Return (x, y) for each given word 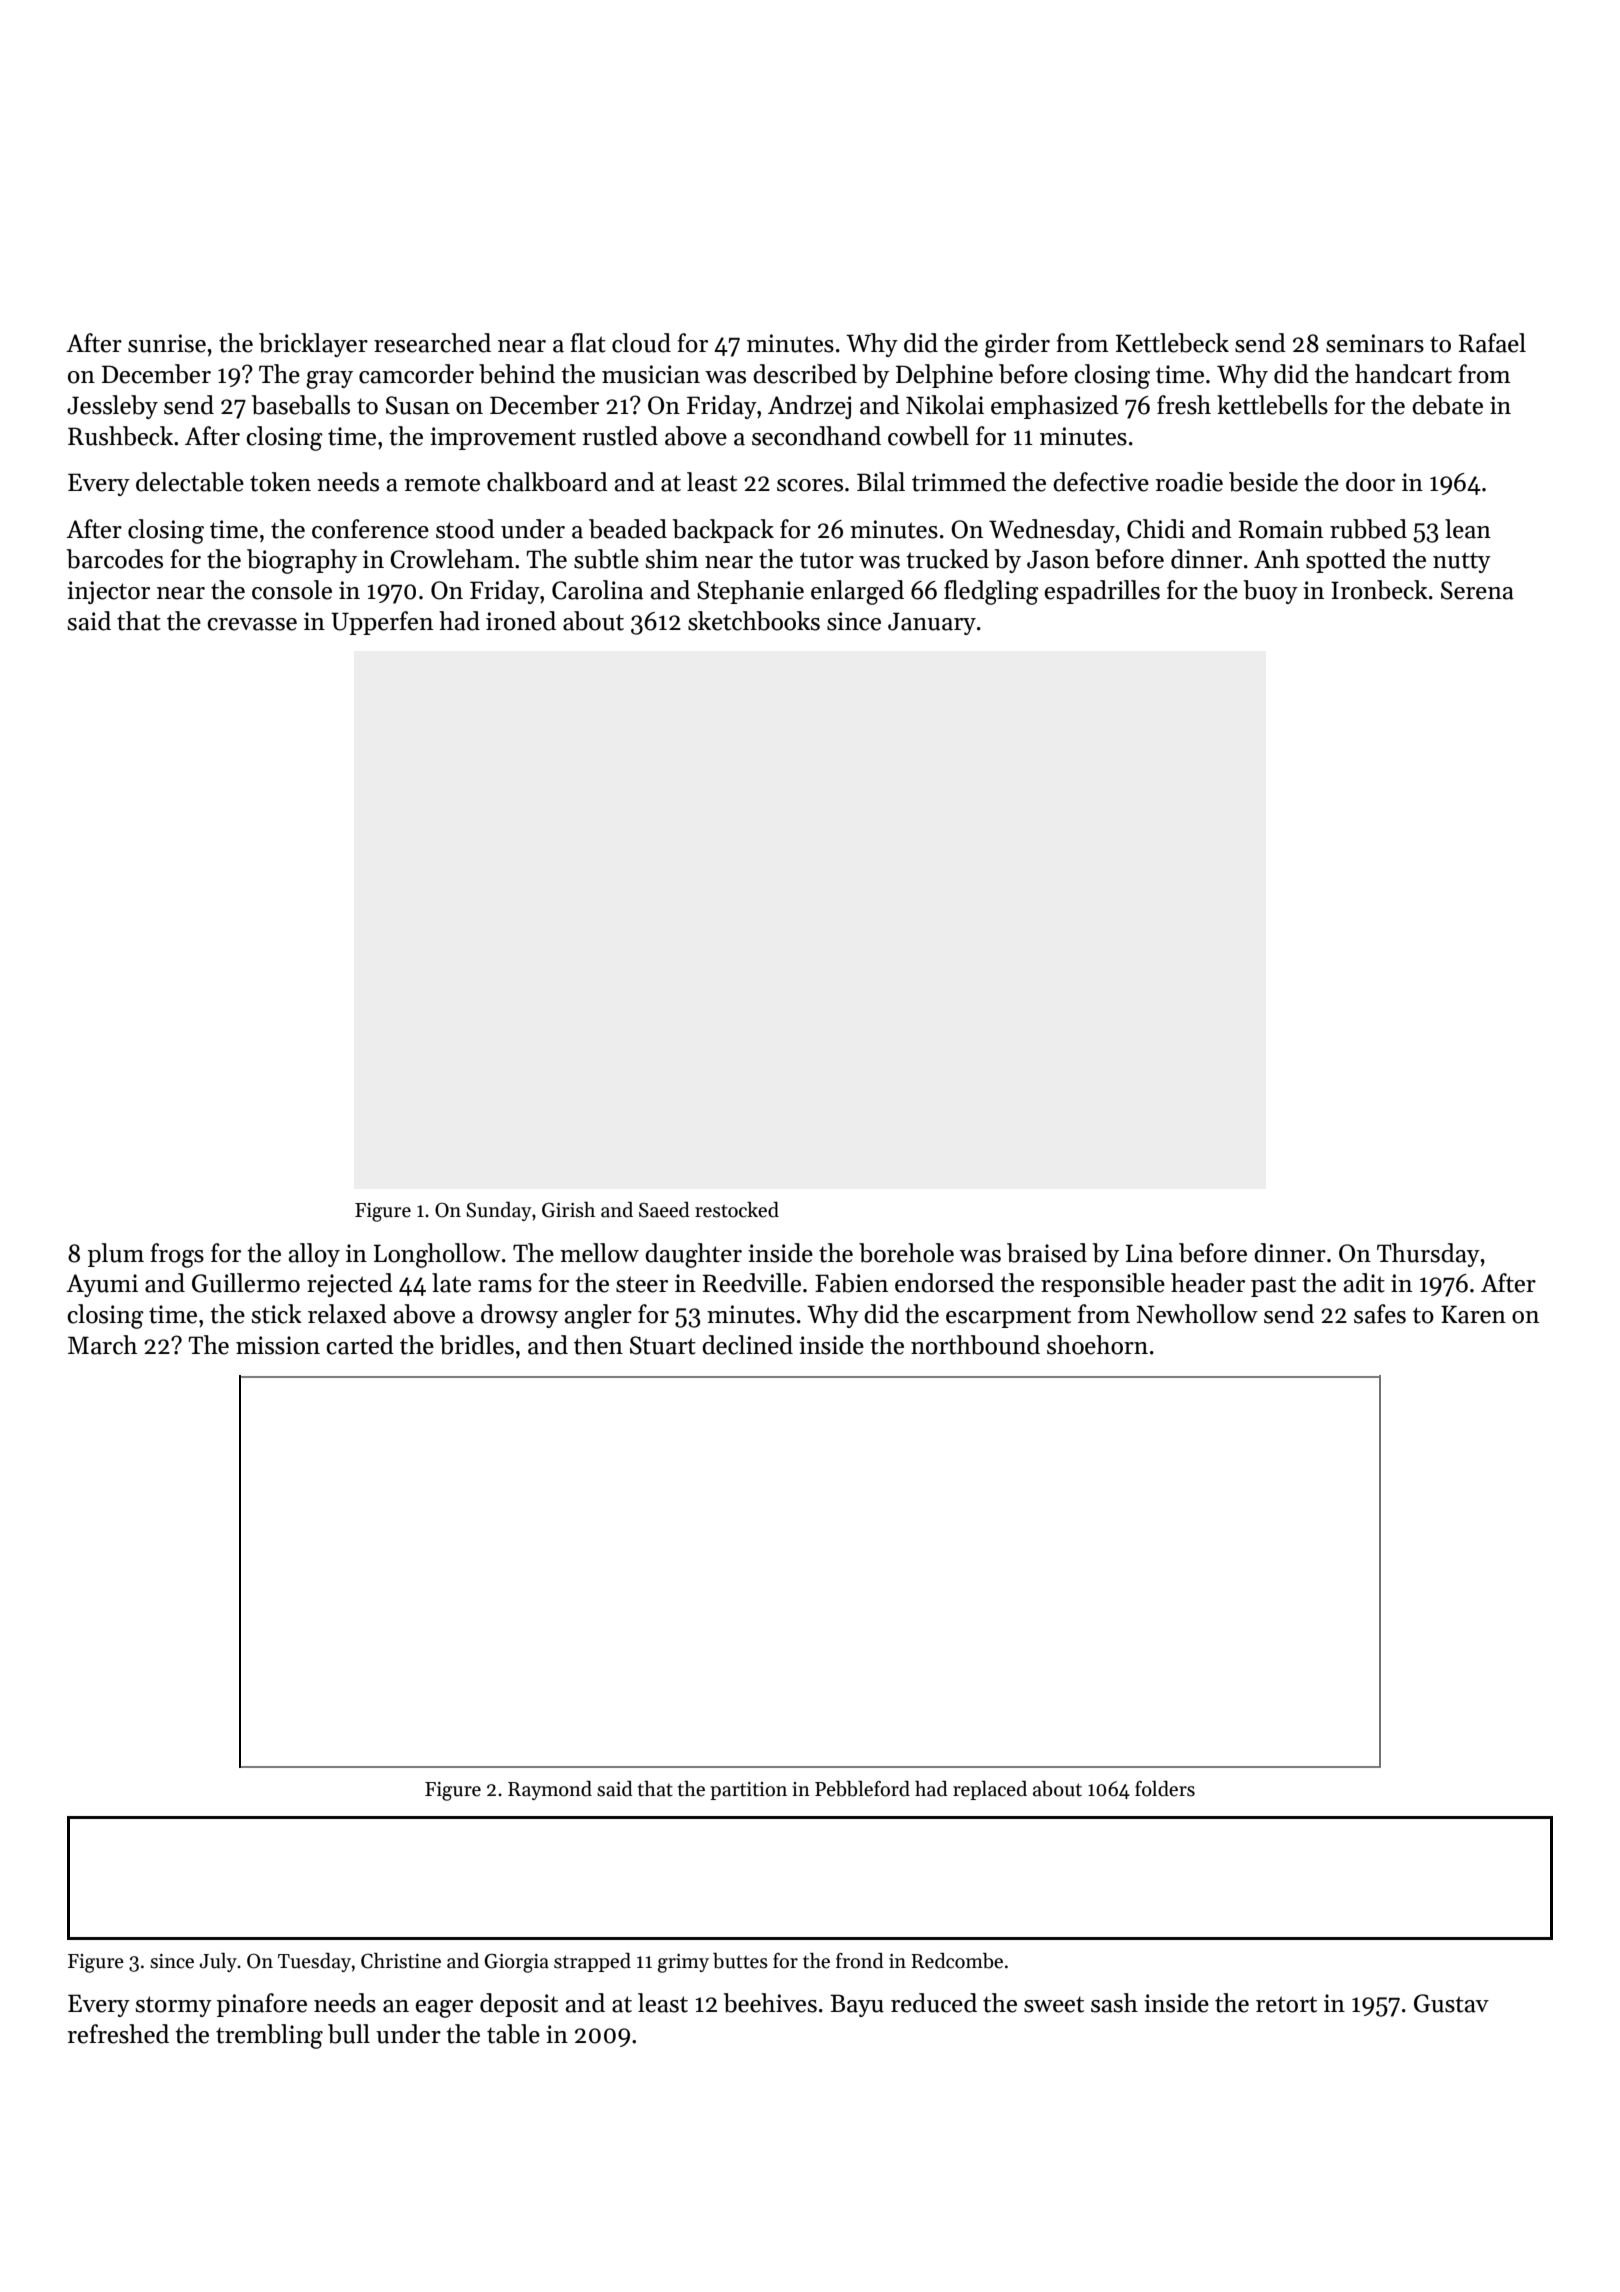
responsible (1103, 1285)
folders (1165, 1789)
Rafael (1492, 343)
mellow (599, 1253)
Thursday (1428, 1255)
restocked (737, 1210)
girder (1017, 345)
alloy (314, 1255)
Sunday (498, 1211)
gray (329, 380)
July (218, 1962)
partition (748, 1791)
